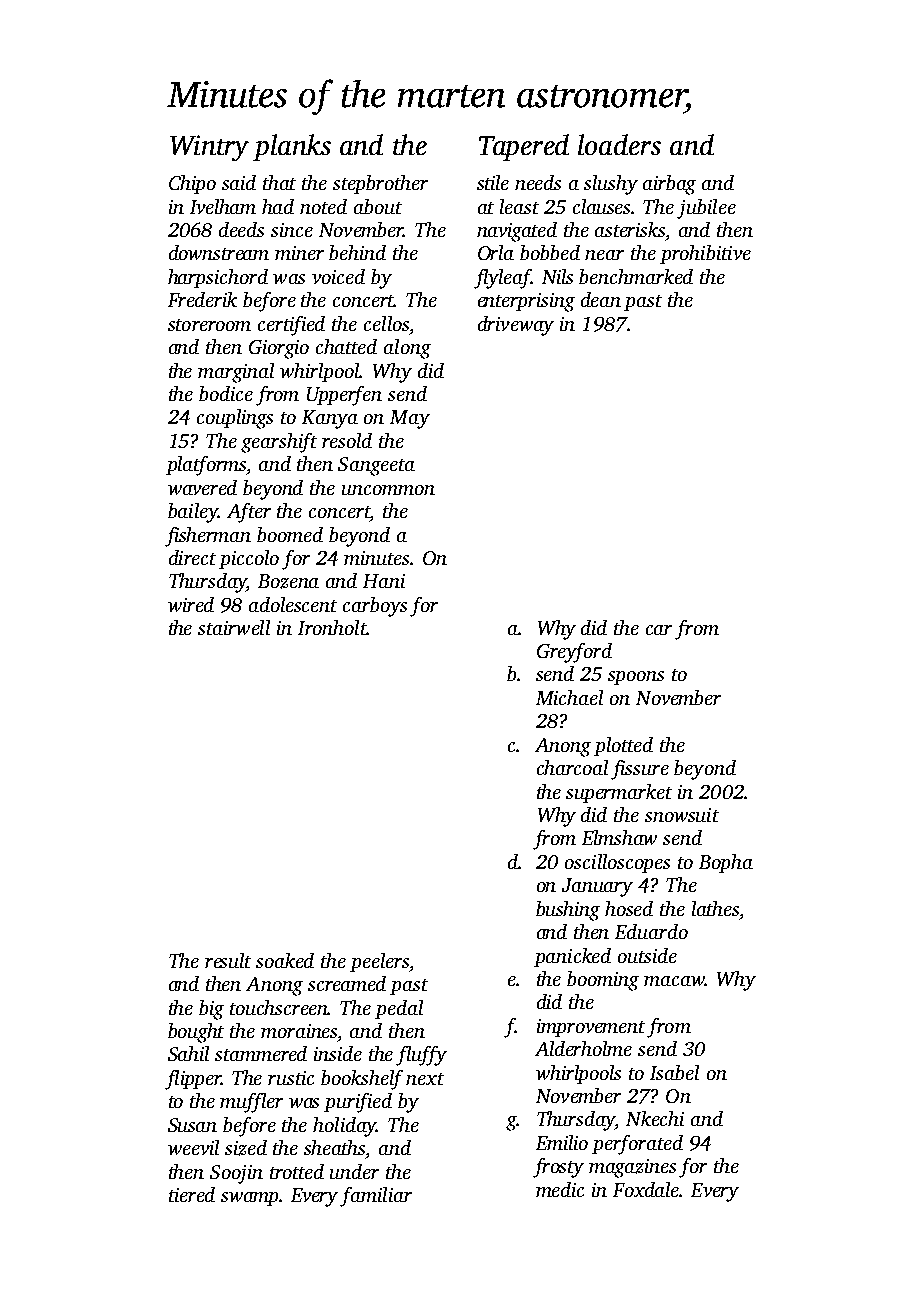 Image resolution: width=924 pixels, height=1311 pixels. I want to click on familiar, so click(376, 1197).
